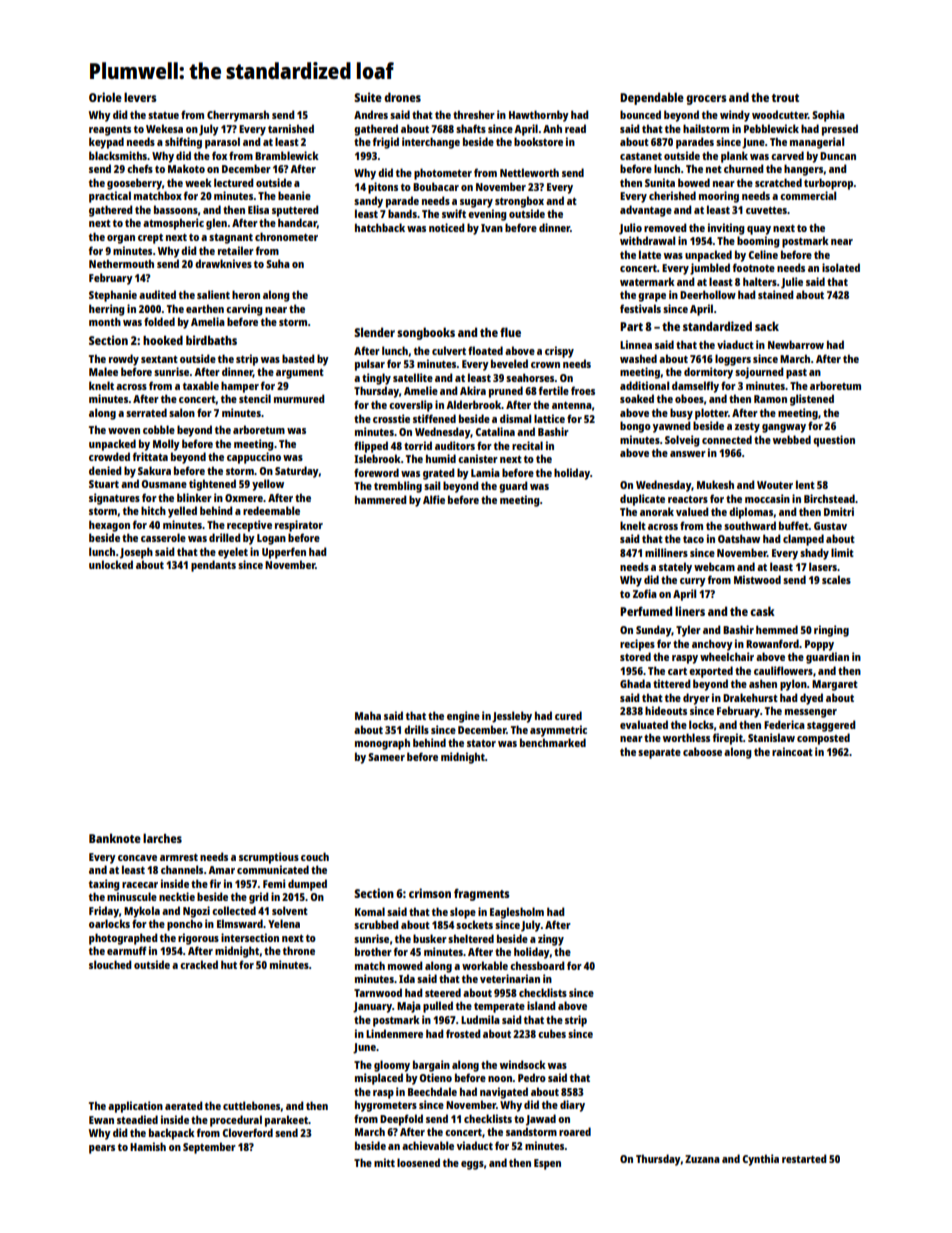  What do you see at coordinates (823, 739) in the screenshot?
I see `composted` at bounding box center [823, 739].
